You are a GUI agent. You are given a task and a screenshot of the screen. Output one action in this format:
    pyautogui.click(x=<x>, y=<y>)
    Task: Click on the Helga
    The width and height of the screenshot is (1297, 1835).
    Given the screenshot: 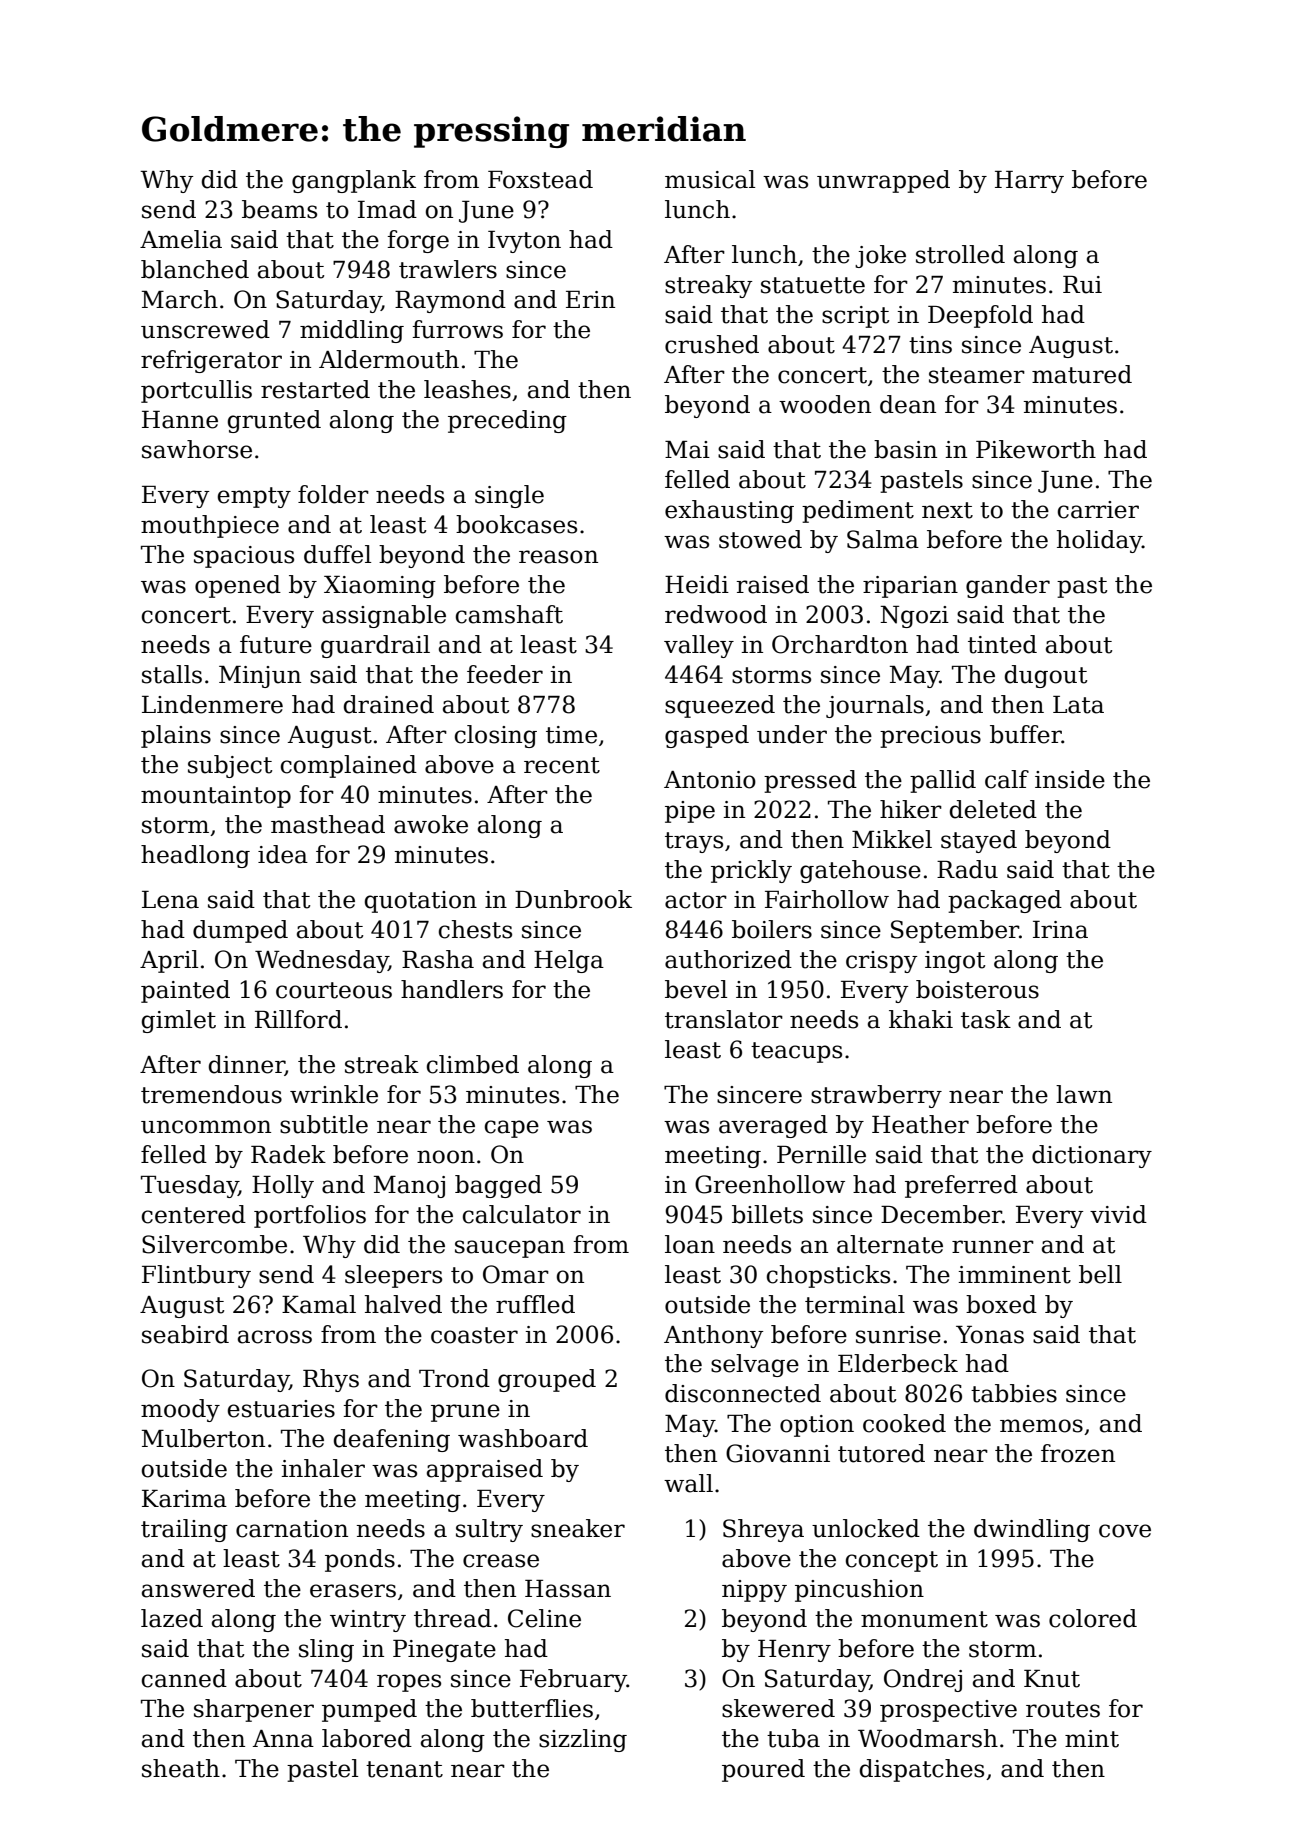 What is the action you would take?
    pyautogui.click(x=569, y=961)
